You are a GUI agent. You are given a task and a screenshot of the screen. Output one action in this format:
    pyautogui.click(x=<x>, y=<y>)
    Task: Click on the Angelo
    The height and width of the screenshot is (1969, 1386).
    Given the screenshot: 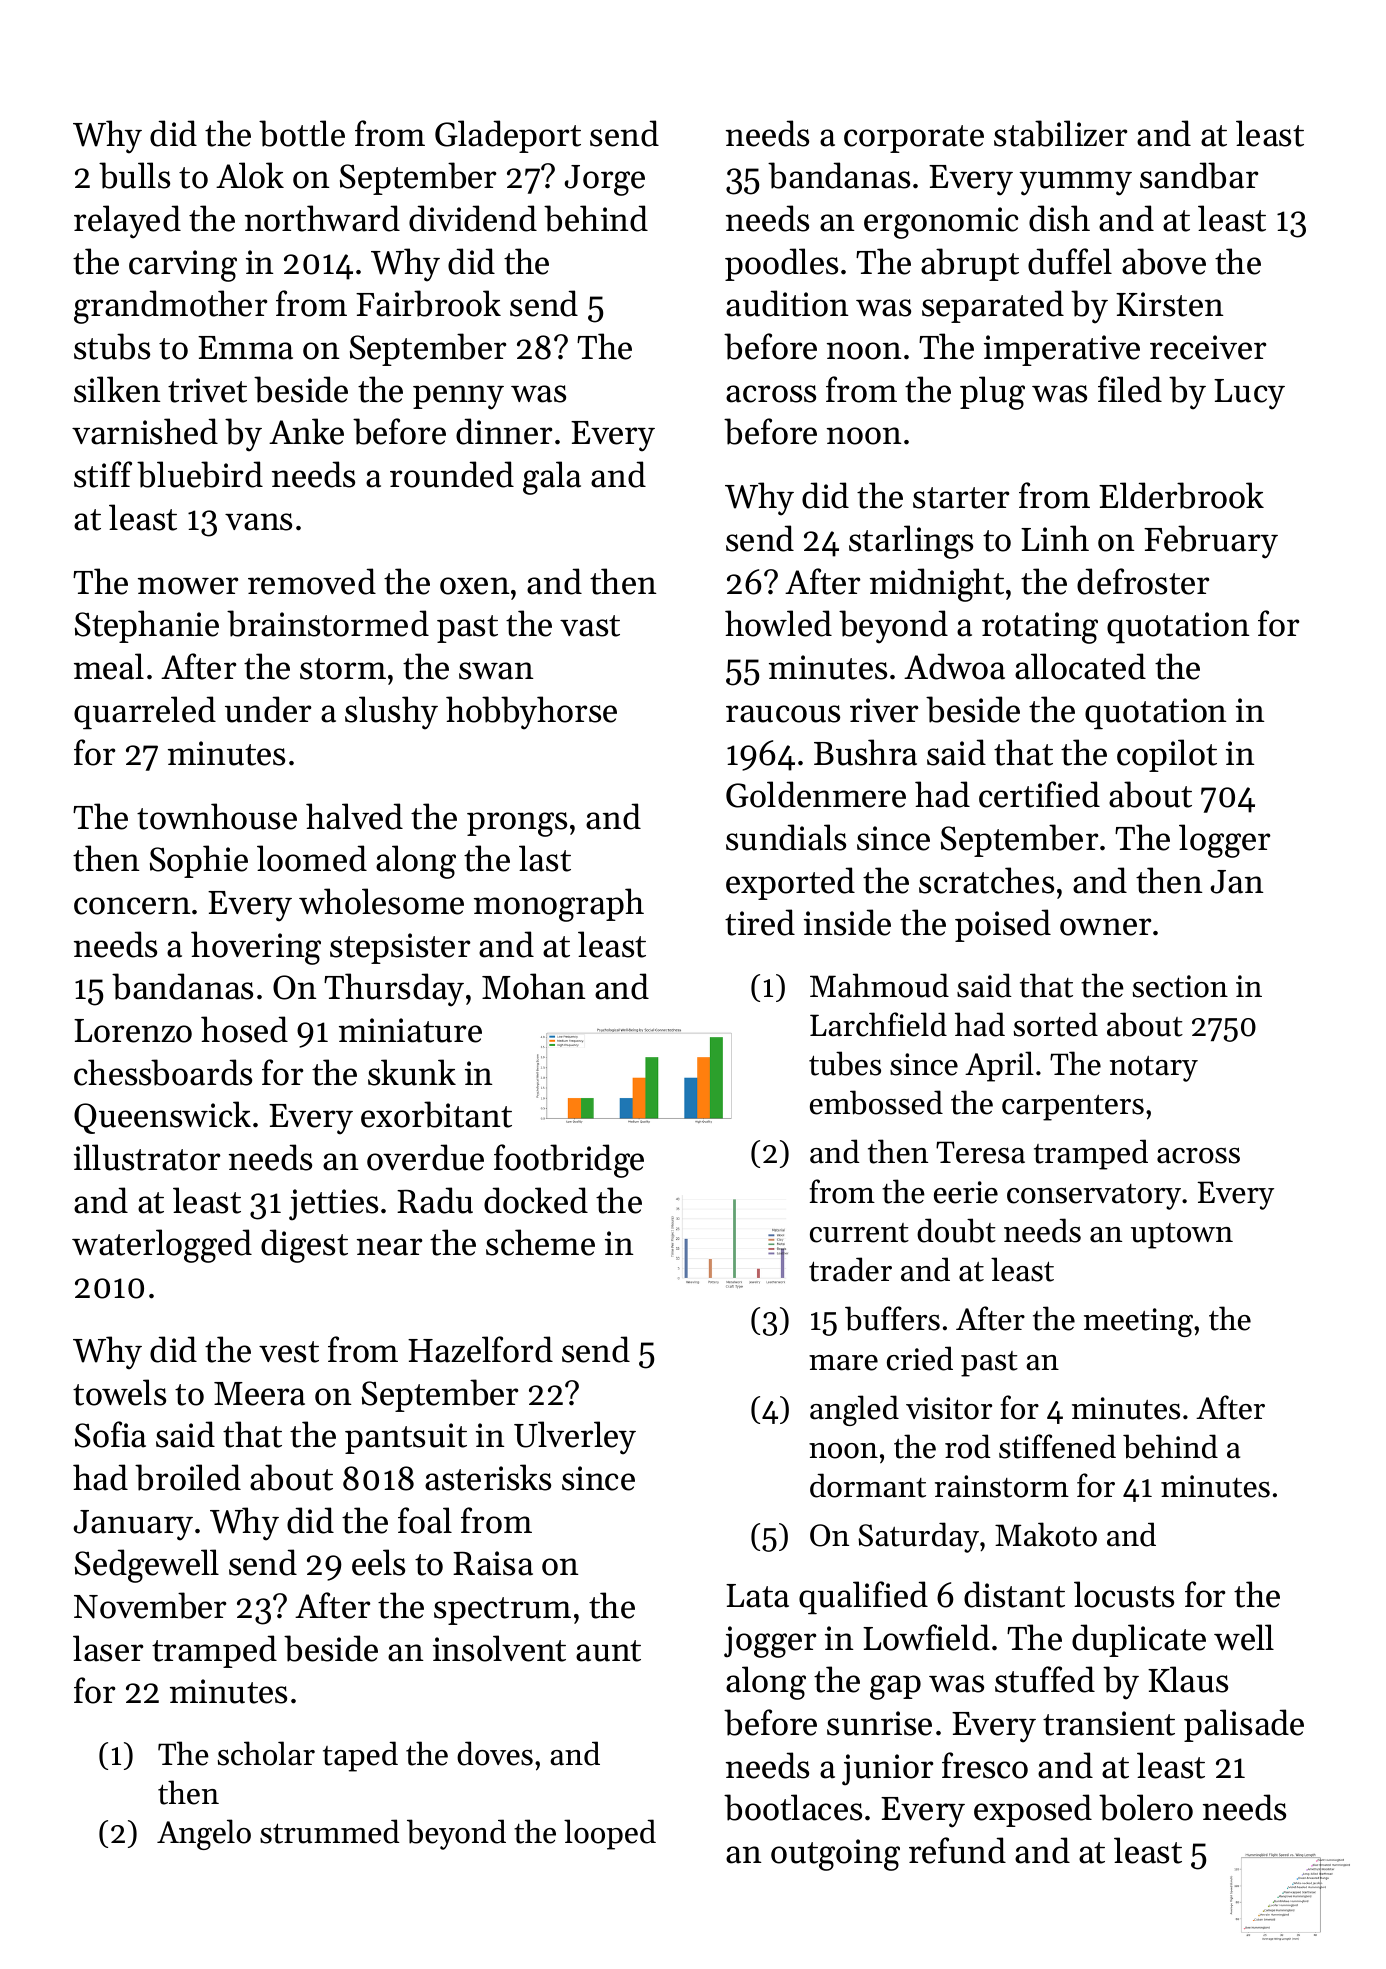 What is the action you would take?
    pyautogui.click(x=204, y=1834)
